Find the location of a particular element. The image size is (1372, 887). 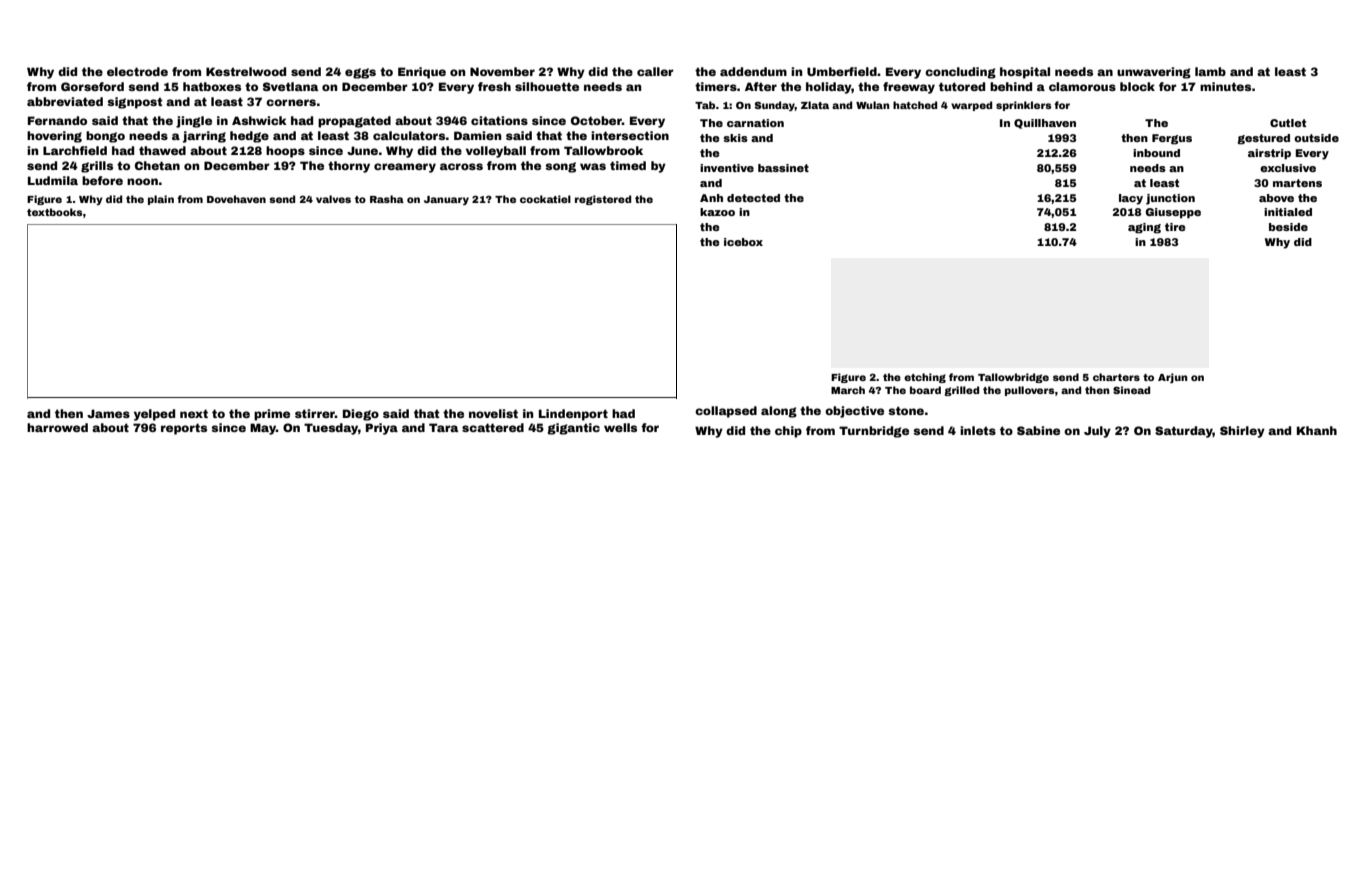

James is located at coordinates (108, 413).
